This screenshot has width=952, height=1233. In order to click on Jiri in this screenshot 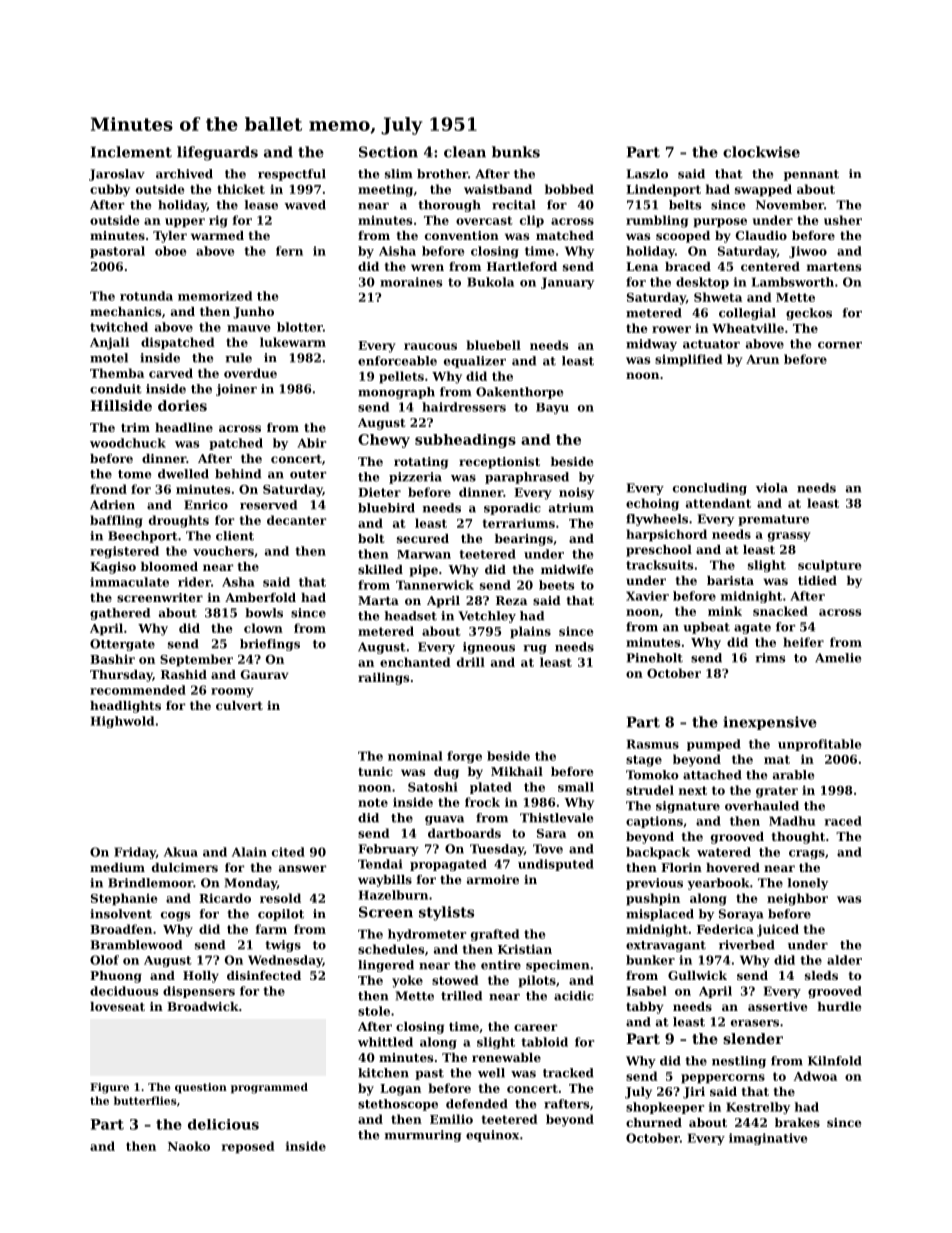, I will do `click(694, 1093)`.
